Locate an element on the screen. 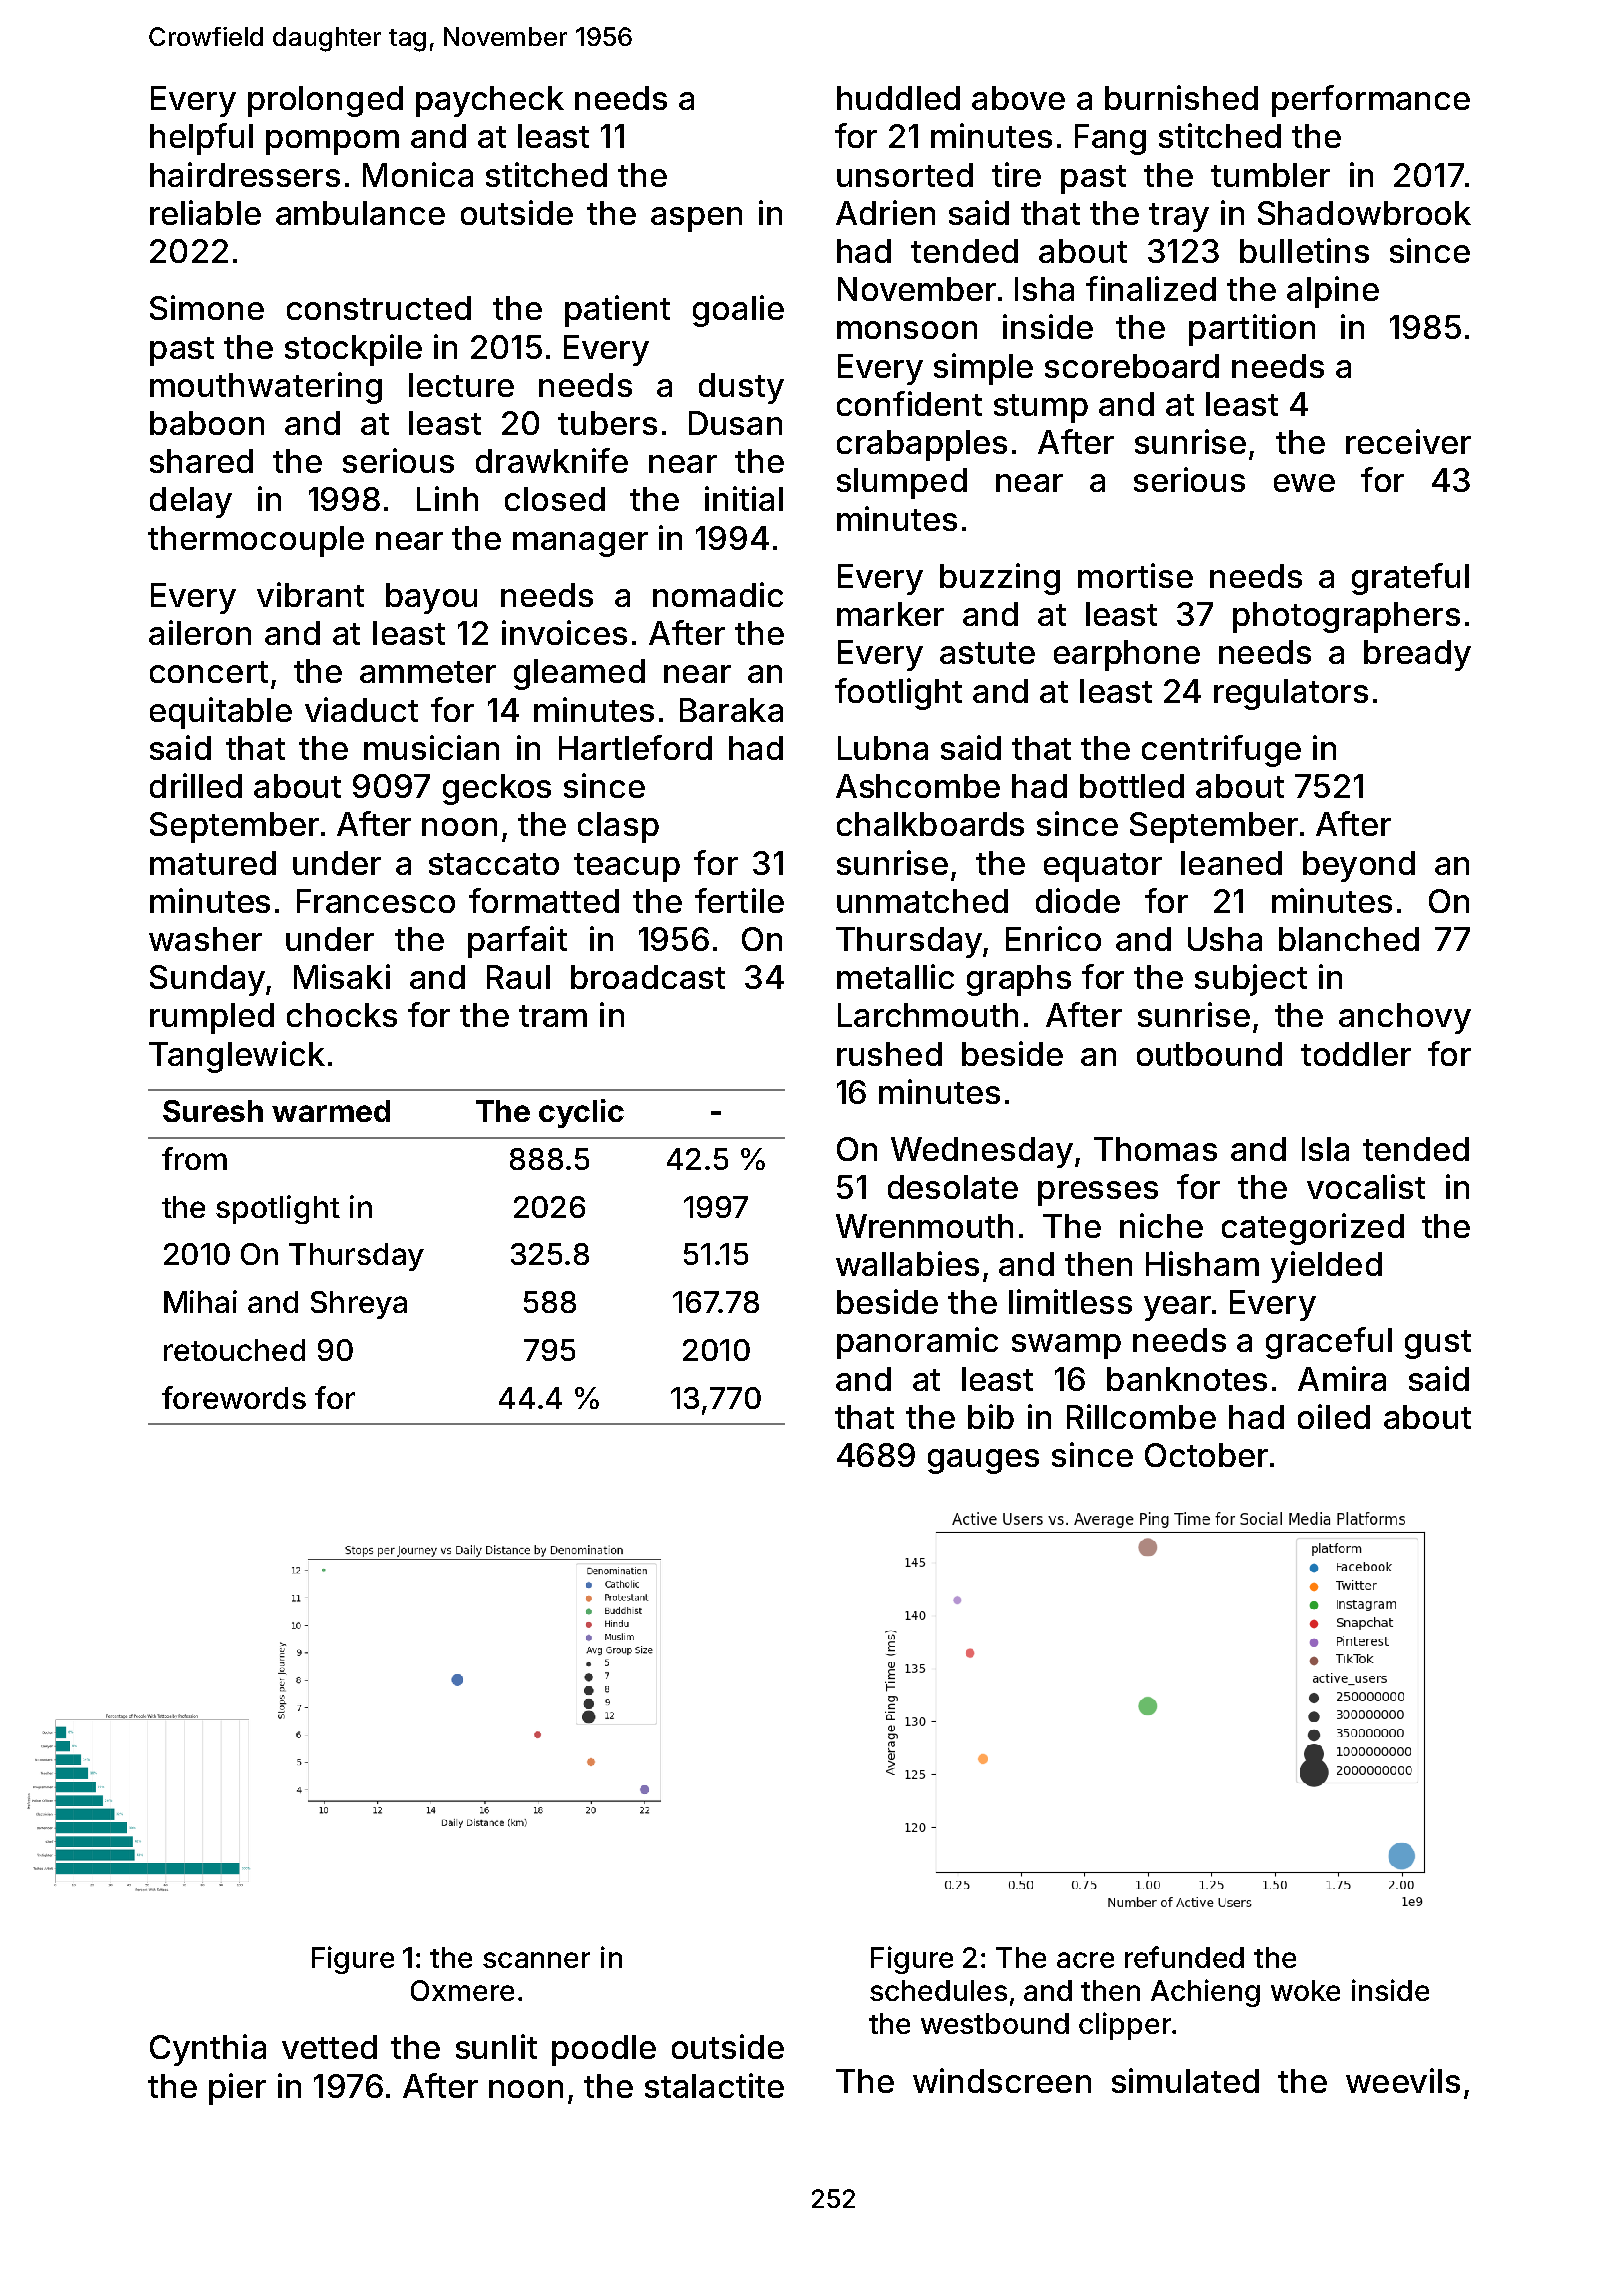  huddled is located at coordinates (898, 98).
